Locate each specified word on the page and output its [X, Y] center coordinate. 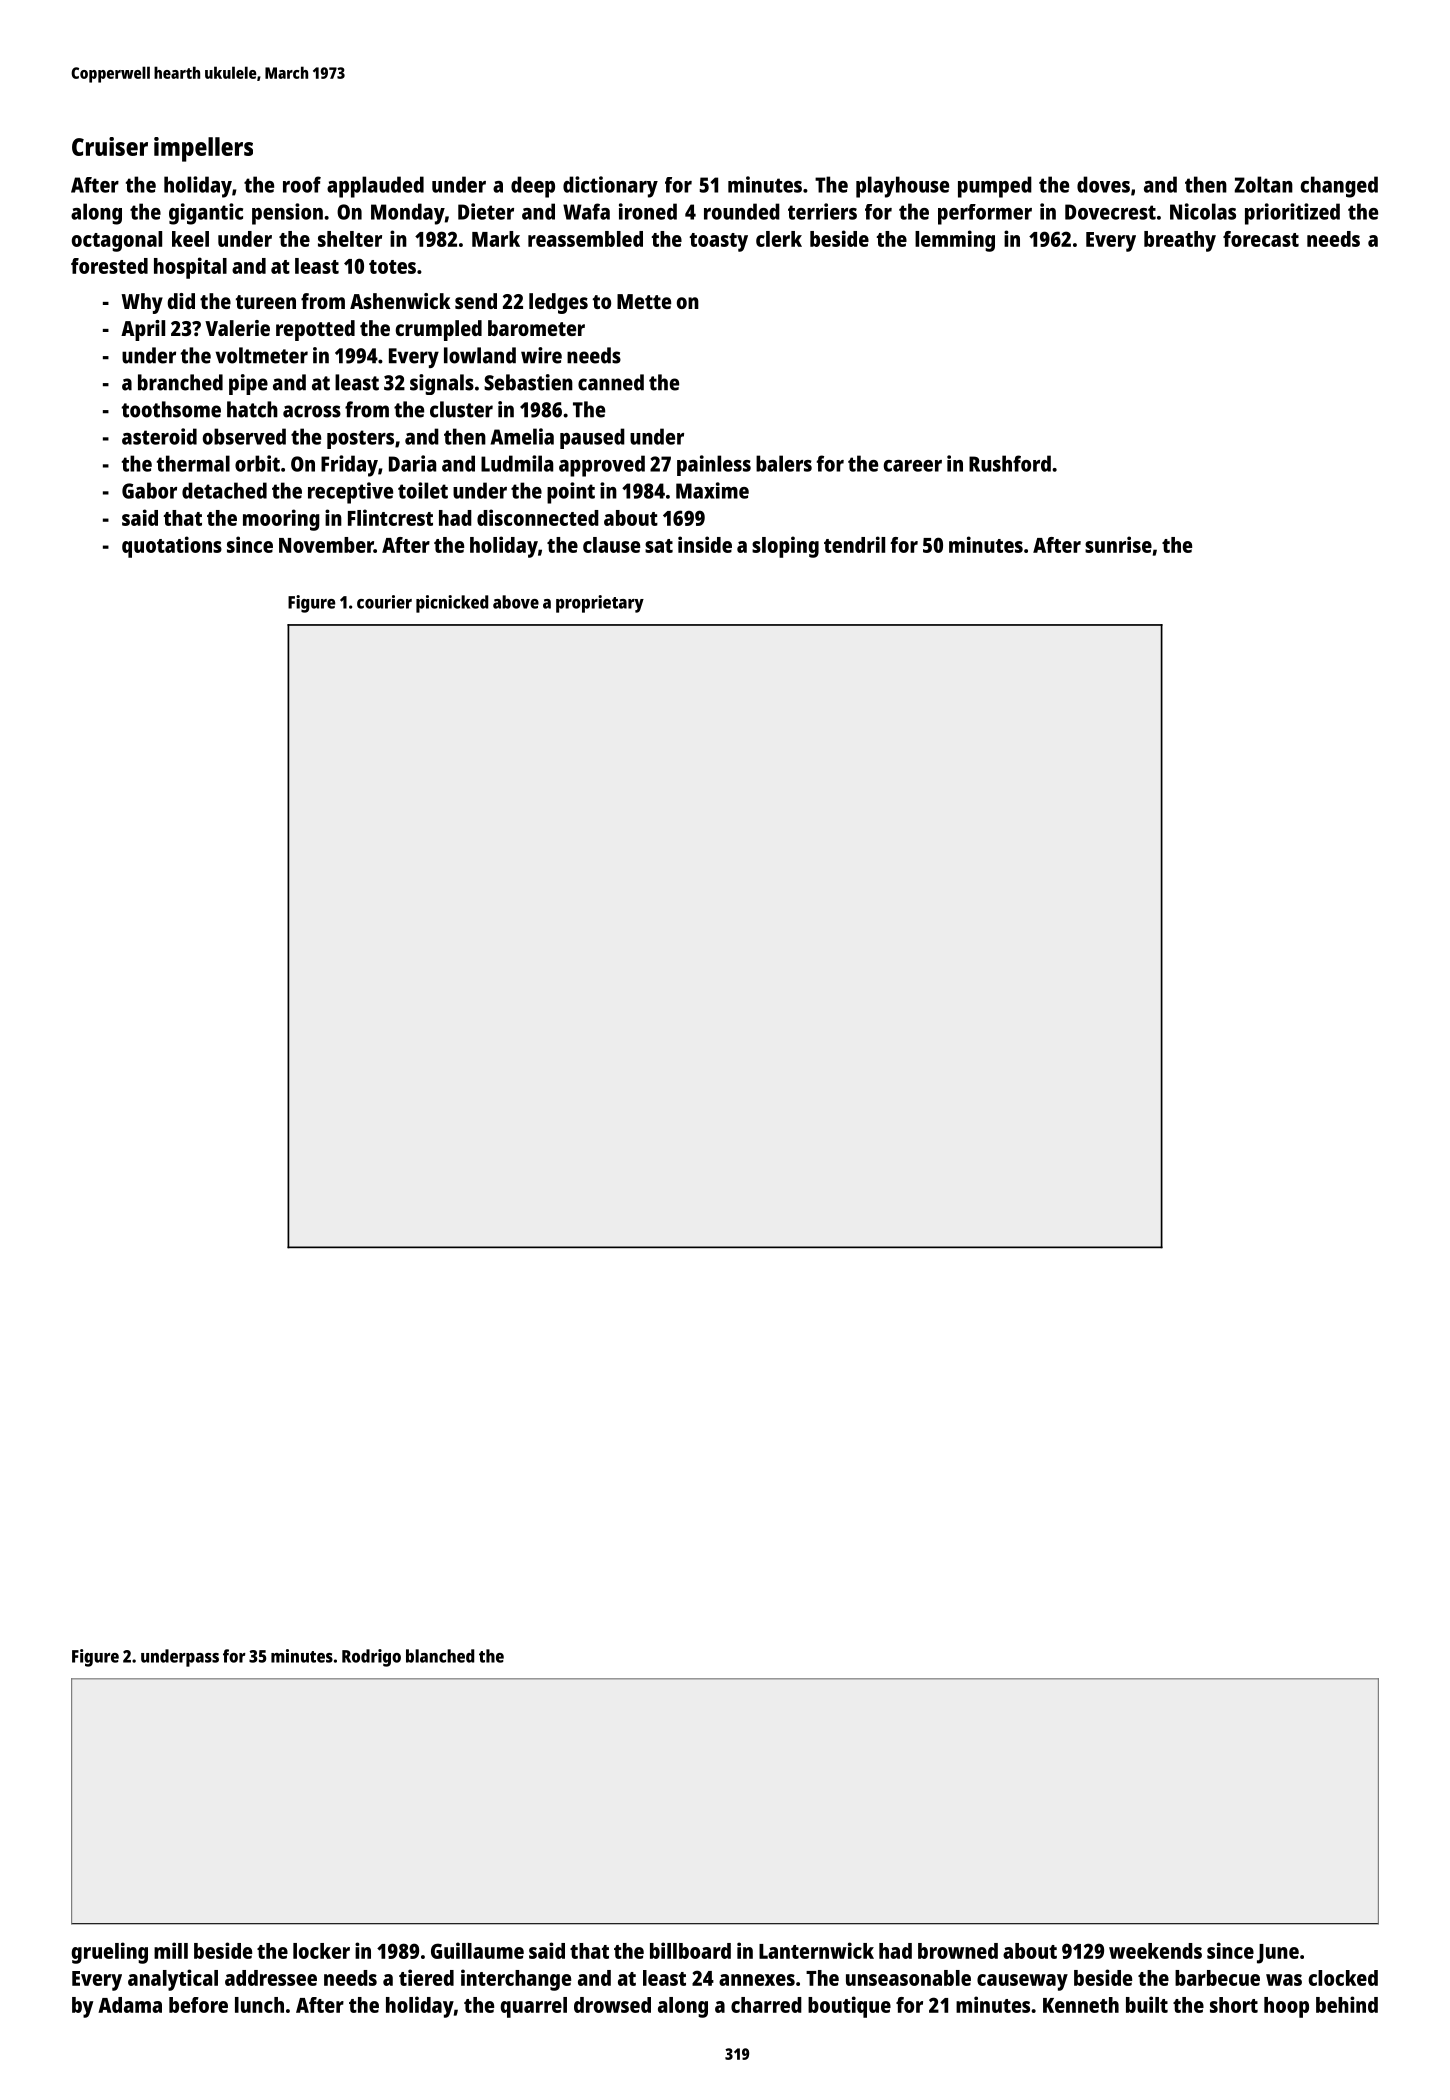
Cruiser [110, 146]
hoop [1286, 2007]
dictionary [610, 187]
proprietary [600, 604]
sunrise [1118, 544]
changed [1339, 187]
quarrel [534, 2007]
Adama [130, 2005]
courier [384, 602]
